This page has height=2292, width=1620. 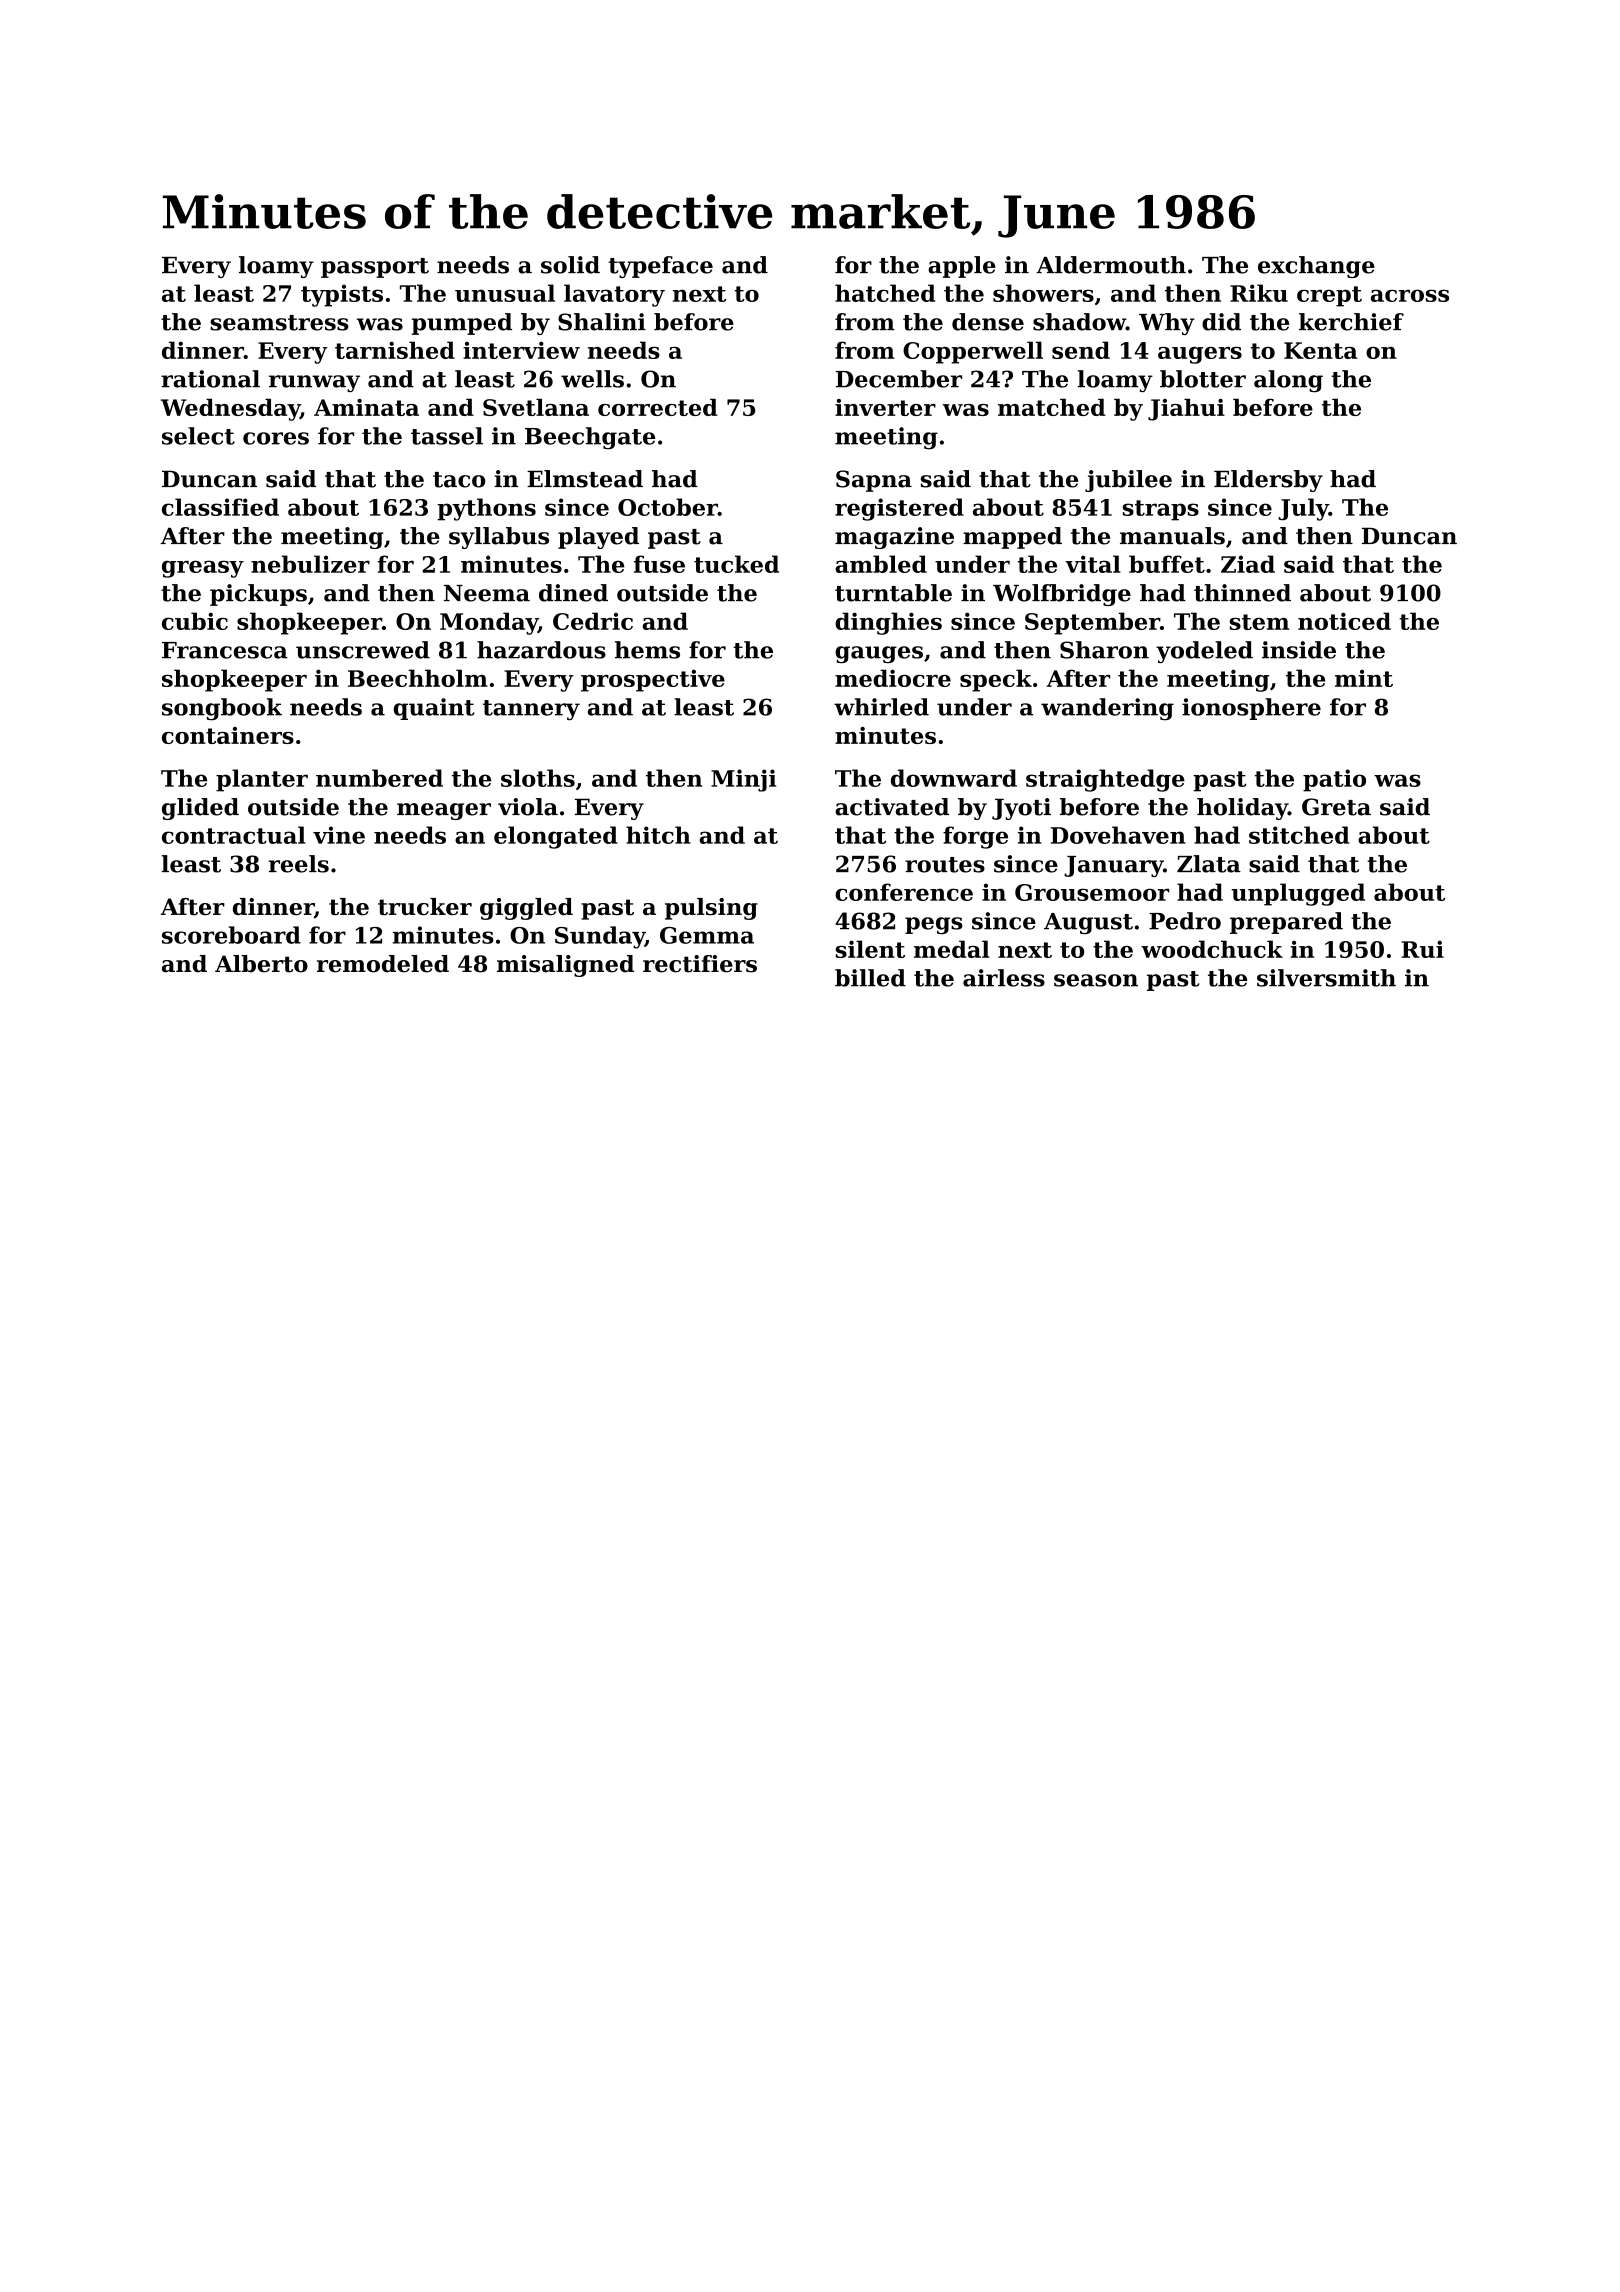 I want to click on noticed, so click(x=1344, y=621).
